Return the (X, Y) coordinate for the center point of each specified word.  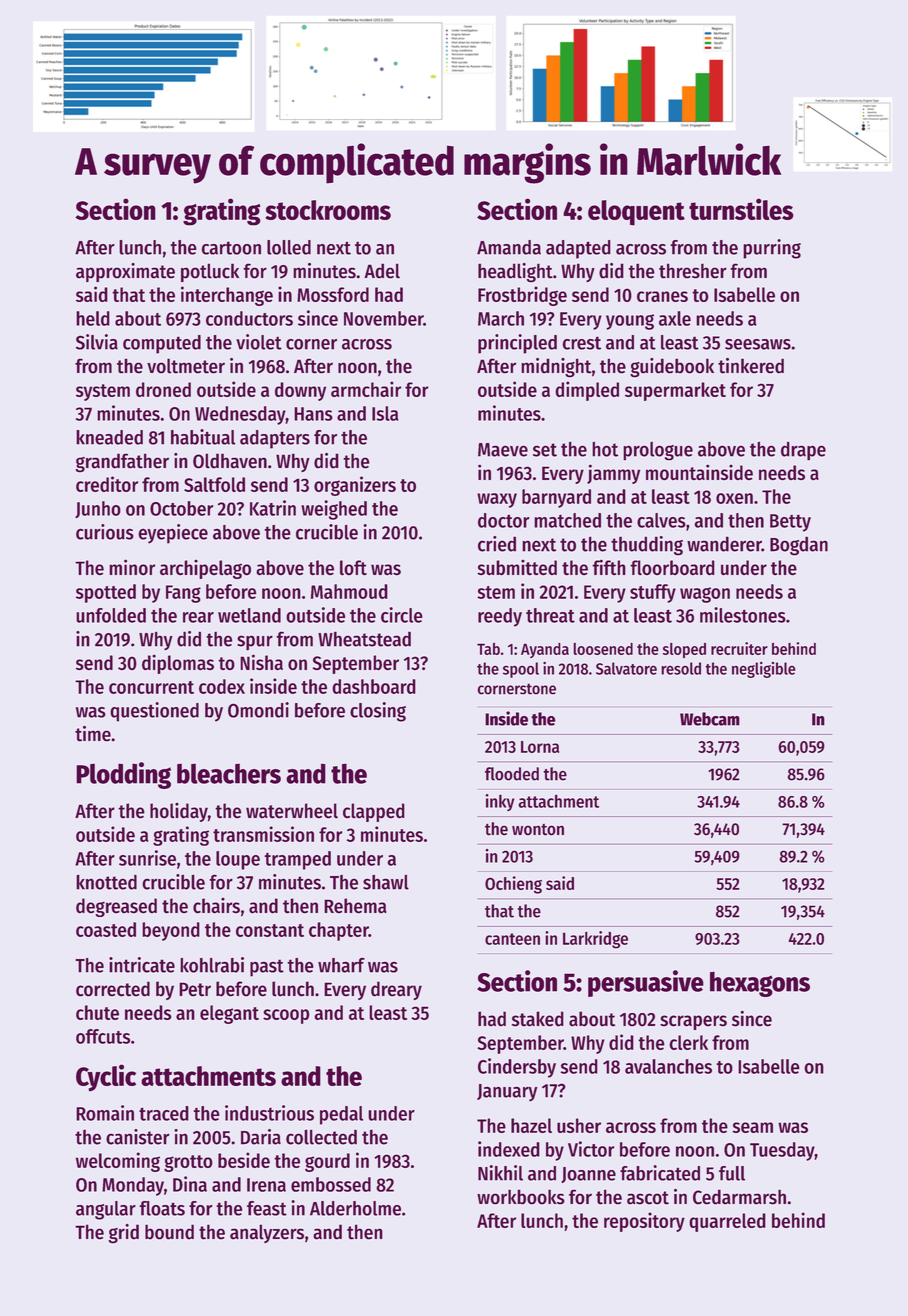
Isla (385, 413)
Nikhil (500, 1173)
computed (162, 344)
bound (169, 1232)
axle (675, 318)
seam (753, 1127)
